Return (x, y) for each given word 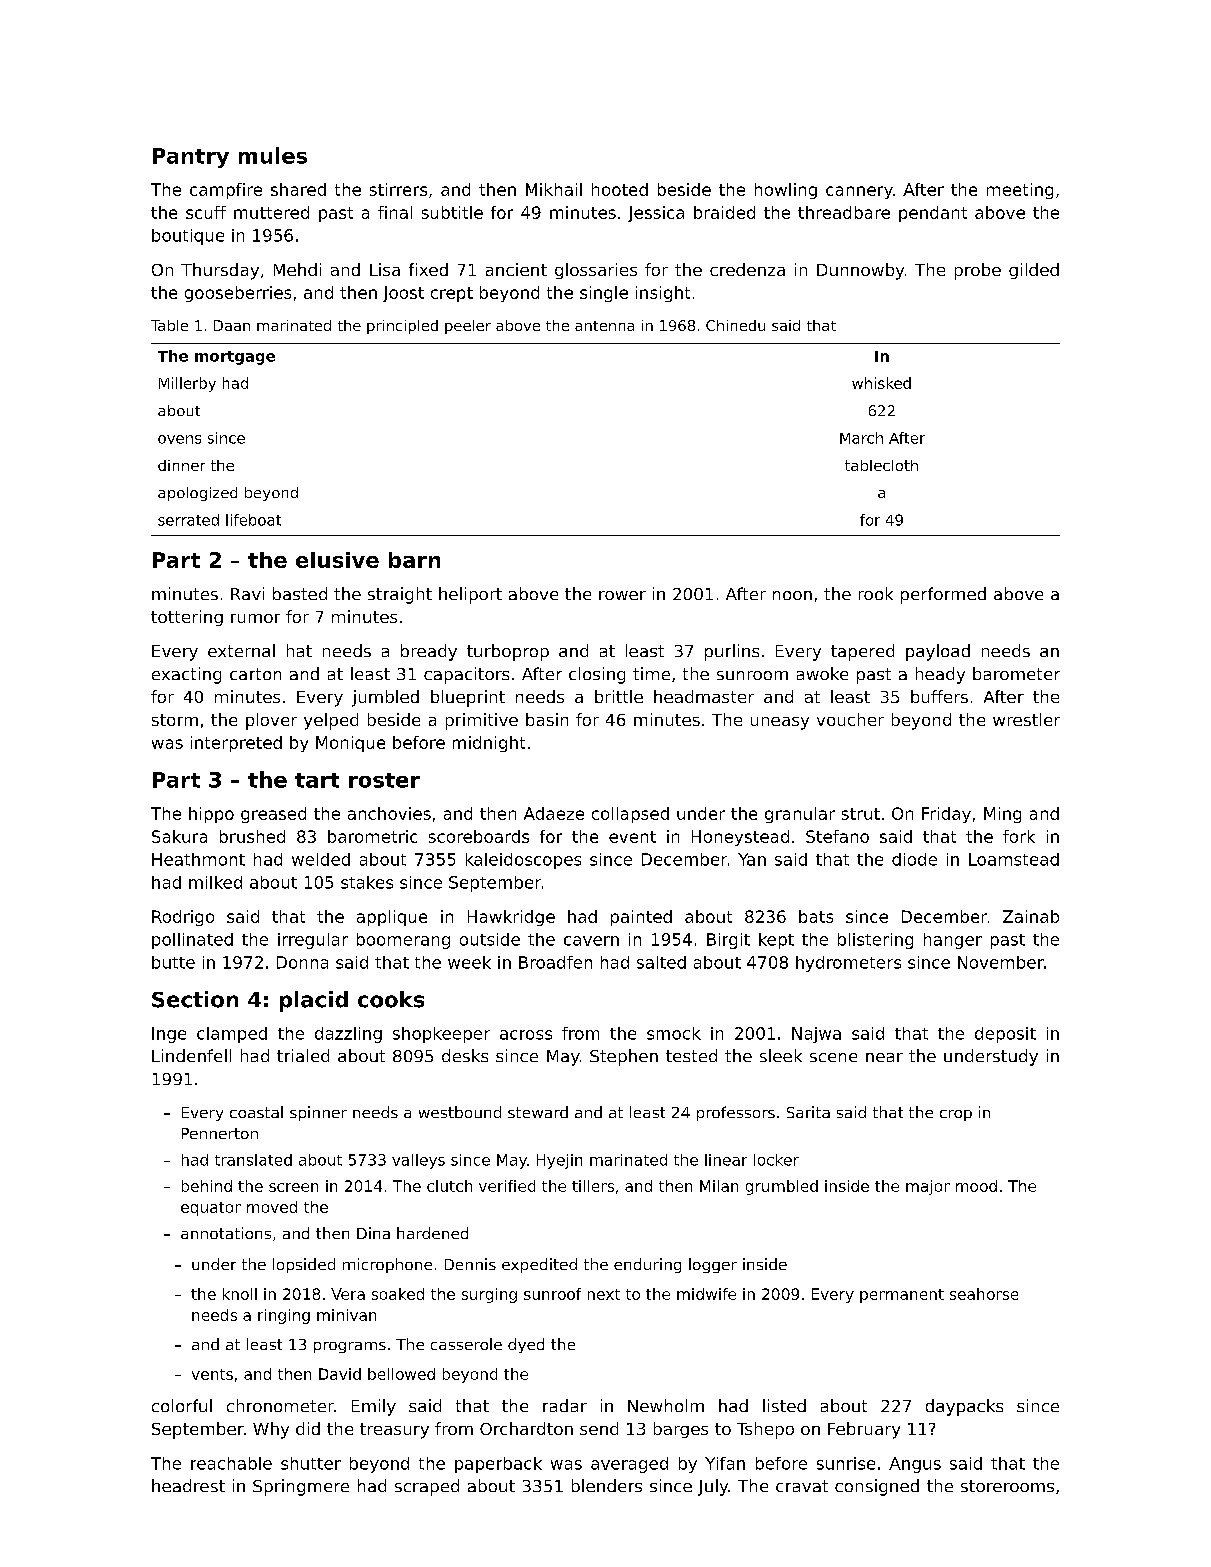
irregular (313, 941)
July (713, 1487)
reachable (231, 1463)
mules (273, 155)
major (928, 1187)
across (526, 1035)
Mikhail (554, 189)
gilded (1034, 271)
